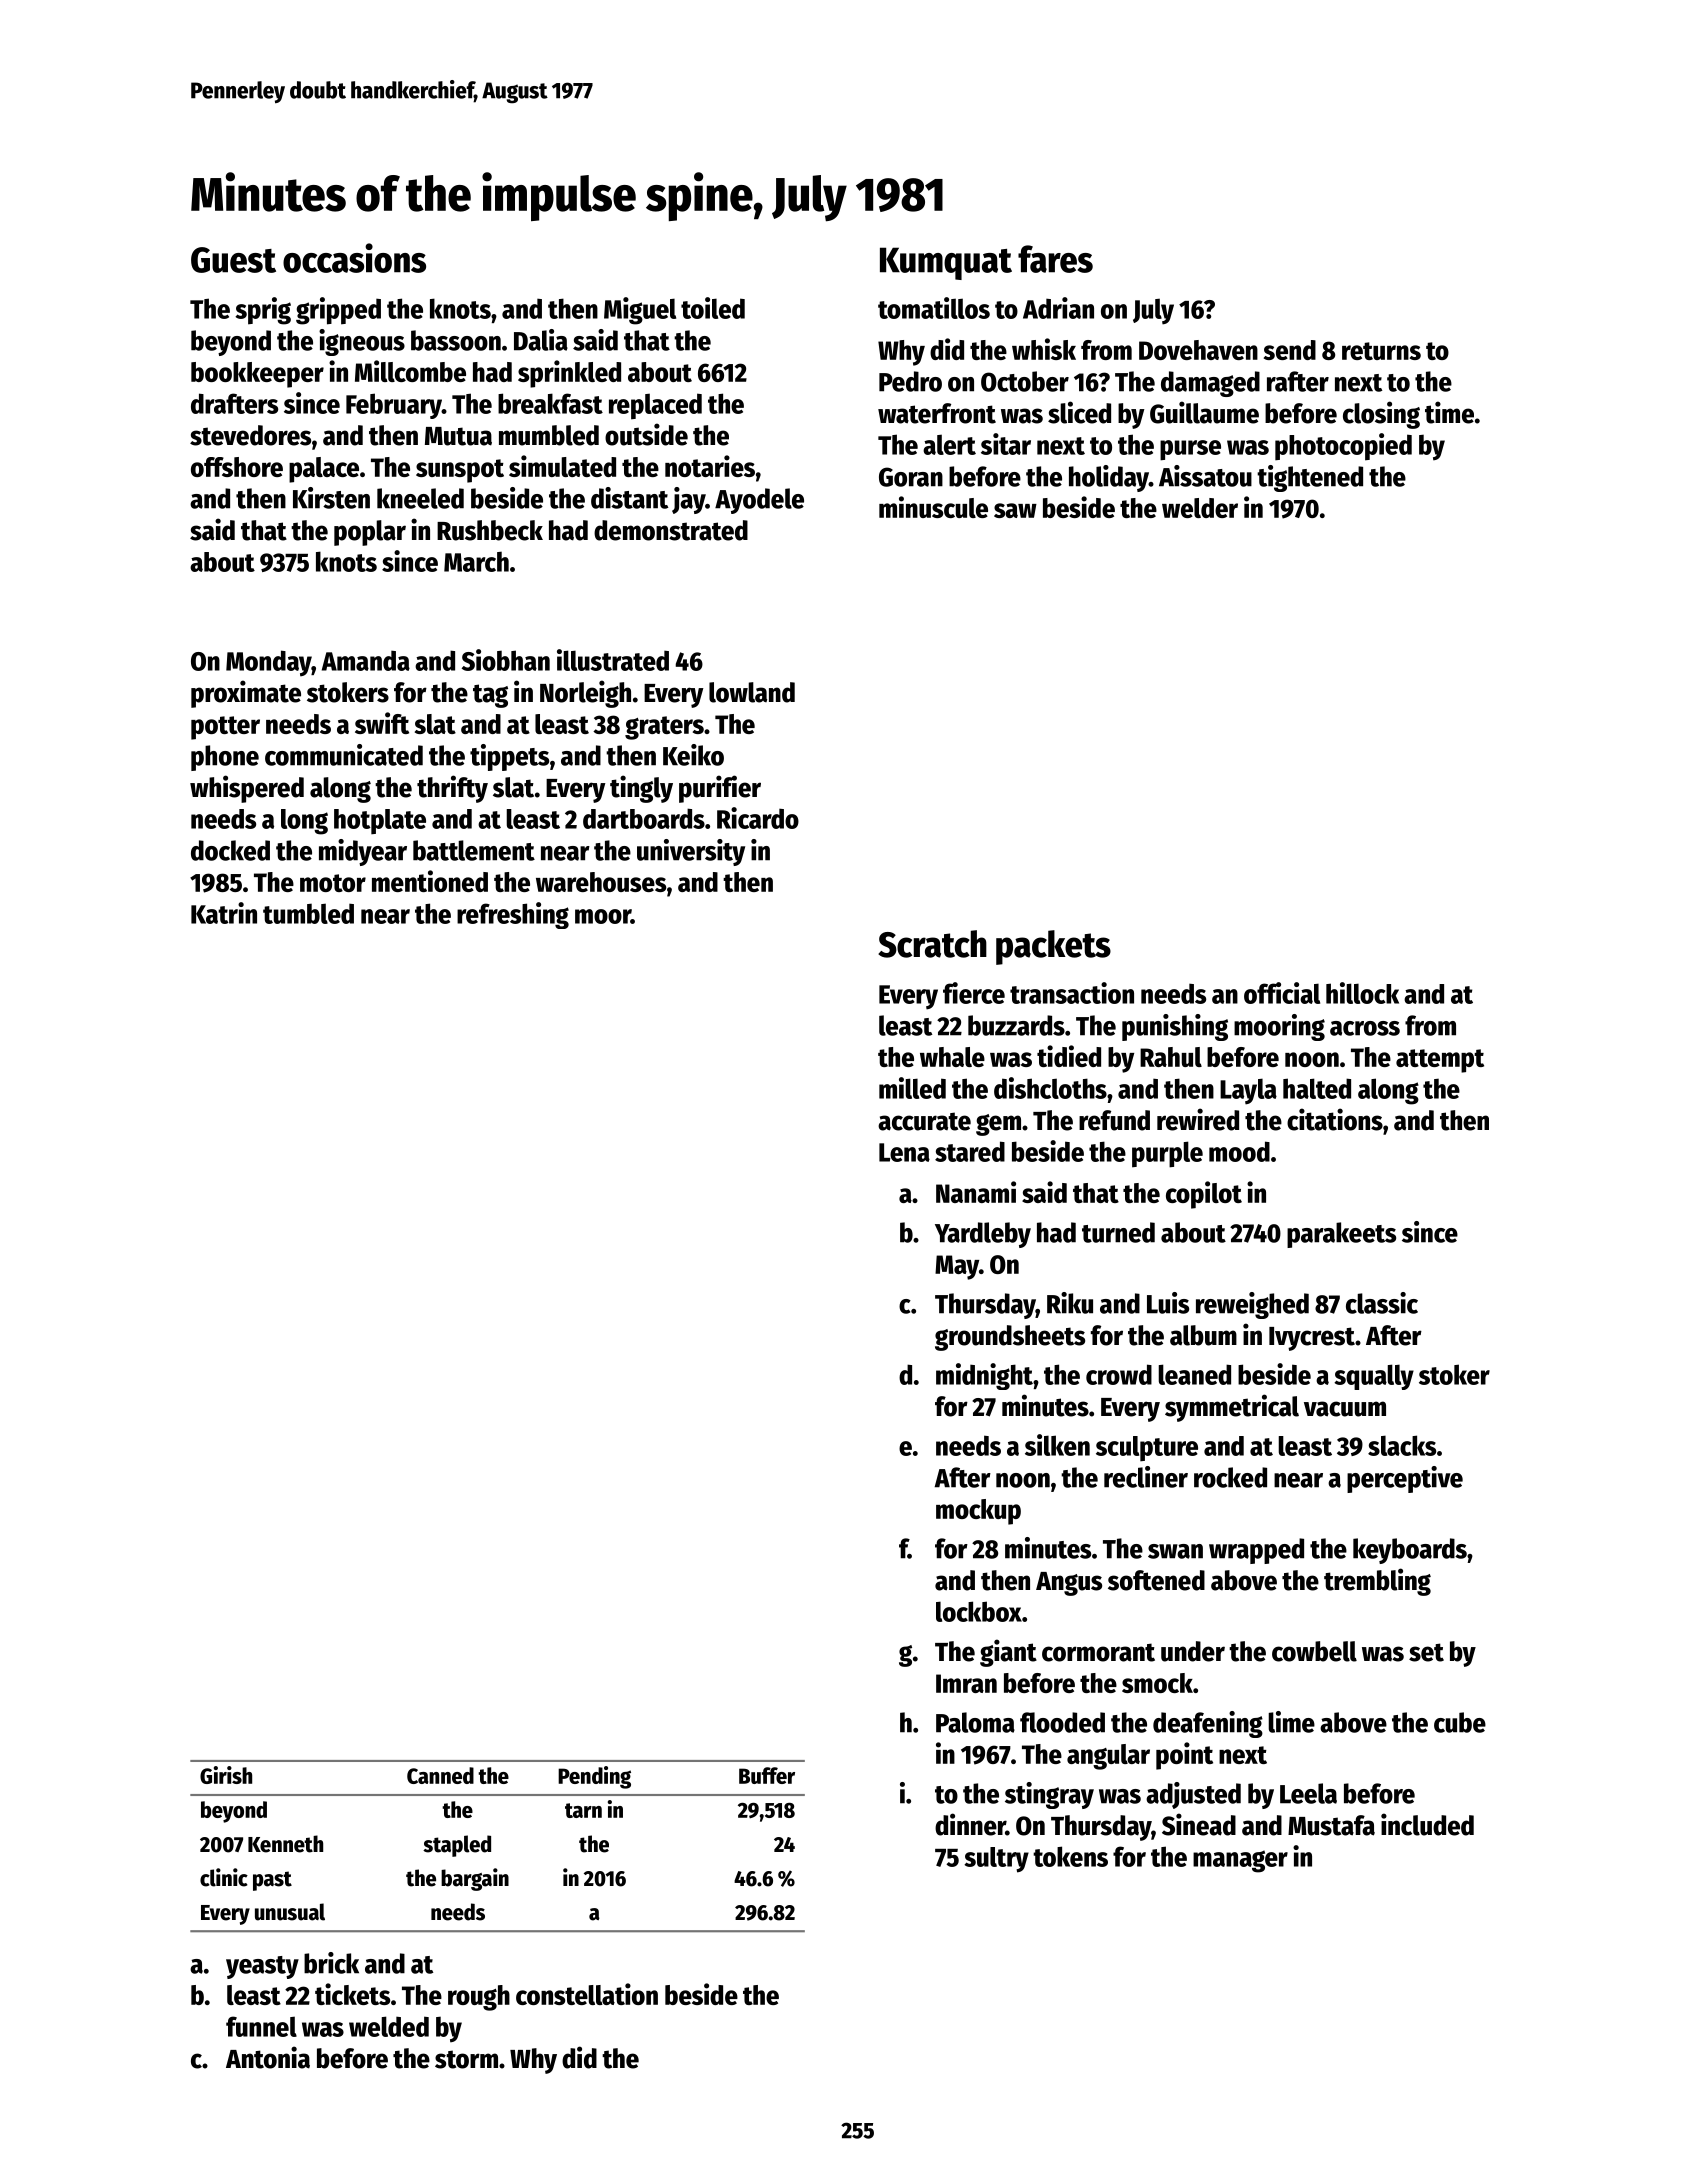 Image resolution: width=1683 pixels, height=2178 pixels. Describe the element at coordinates (269, 663) in the image. I see `Monday` at that location.
